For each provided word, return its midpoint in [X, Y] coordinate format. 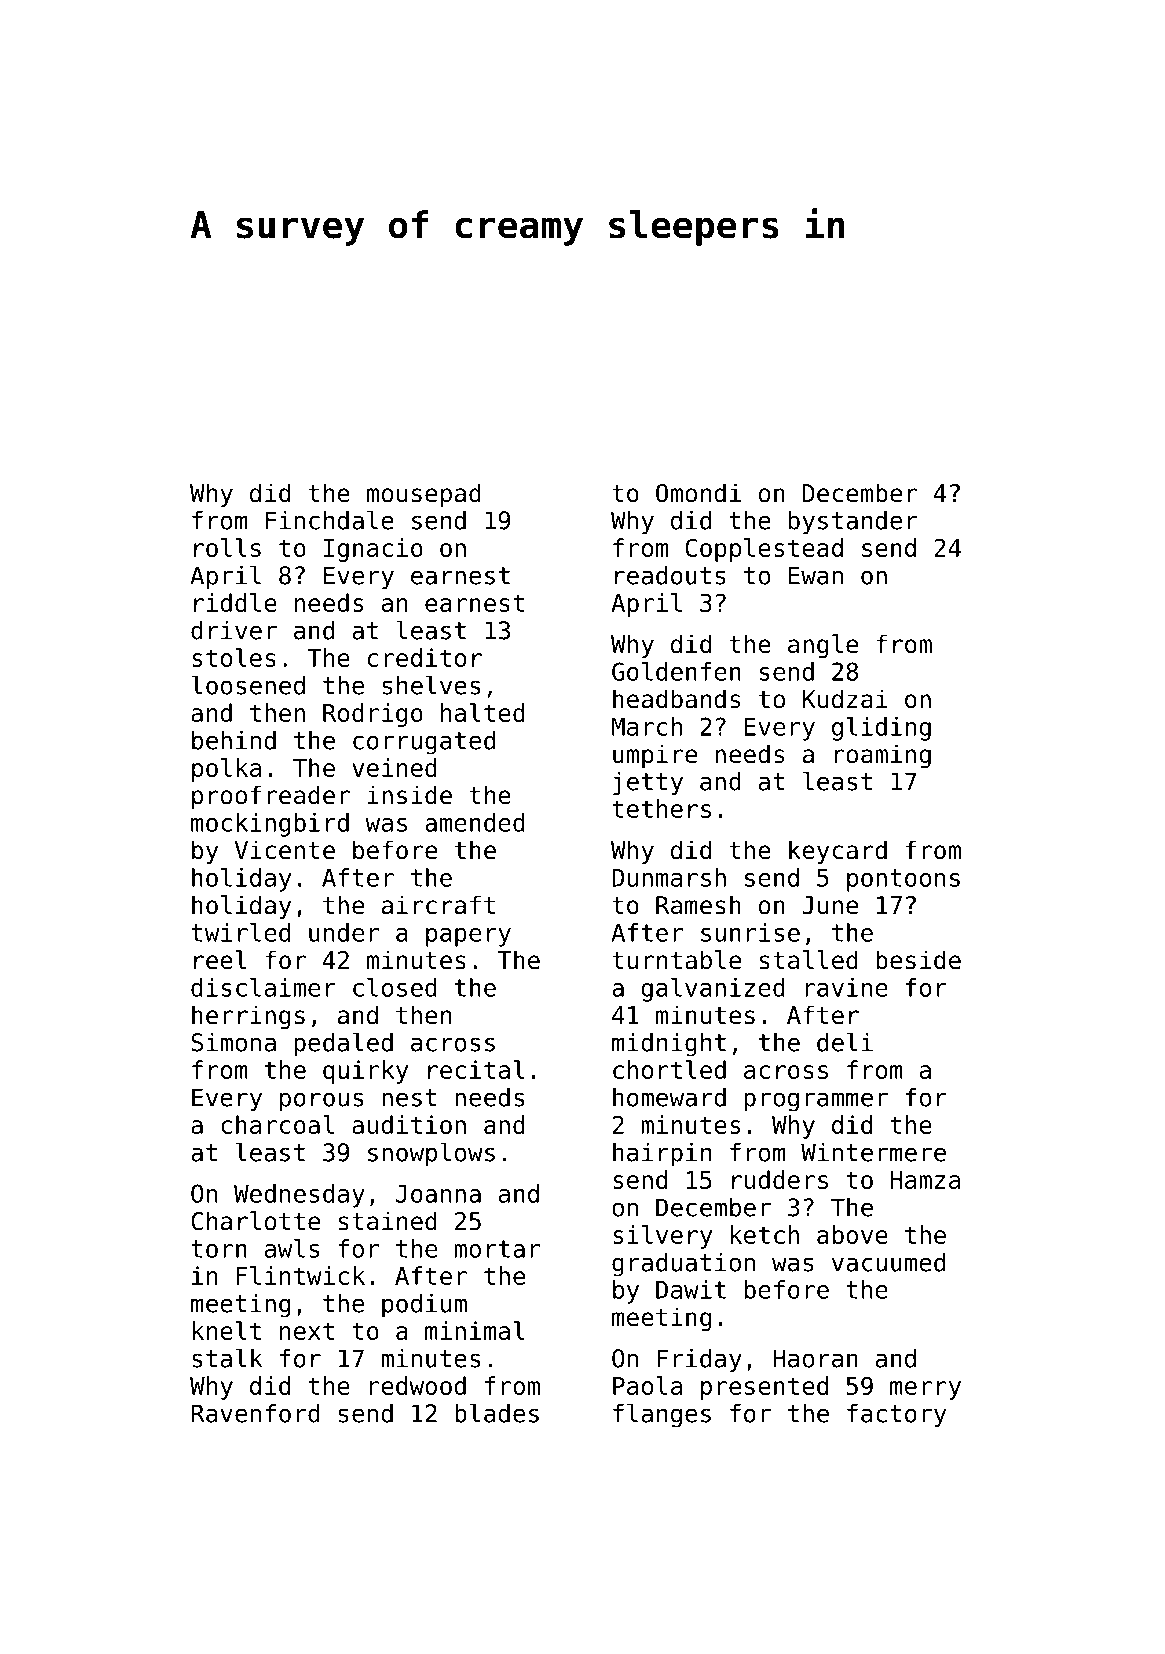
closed [395, 987]
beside [918, 960]
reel [220, 960]
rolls [227, 547]
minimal [475, 1330]
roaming [883, 756]
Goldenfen [676, 671]
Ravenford [255, 1413]
